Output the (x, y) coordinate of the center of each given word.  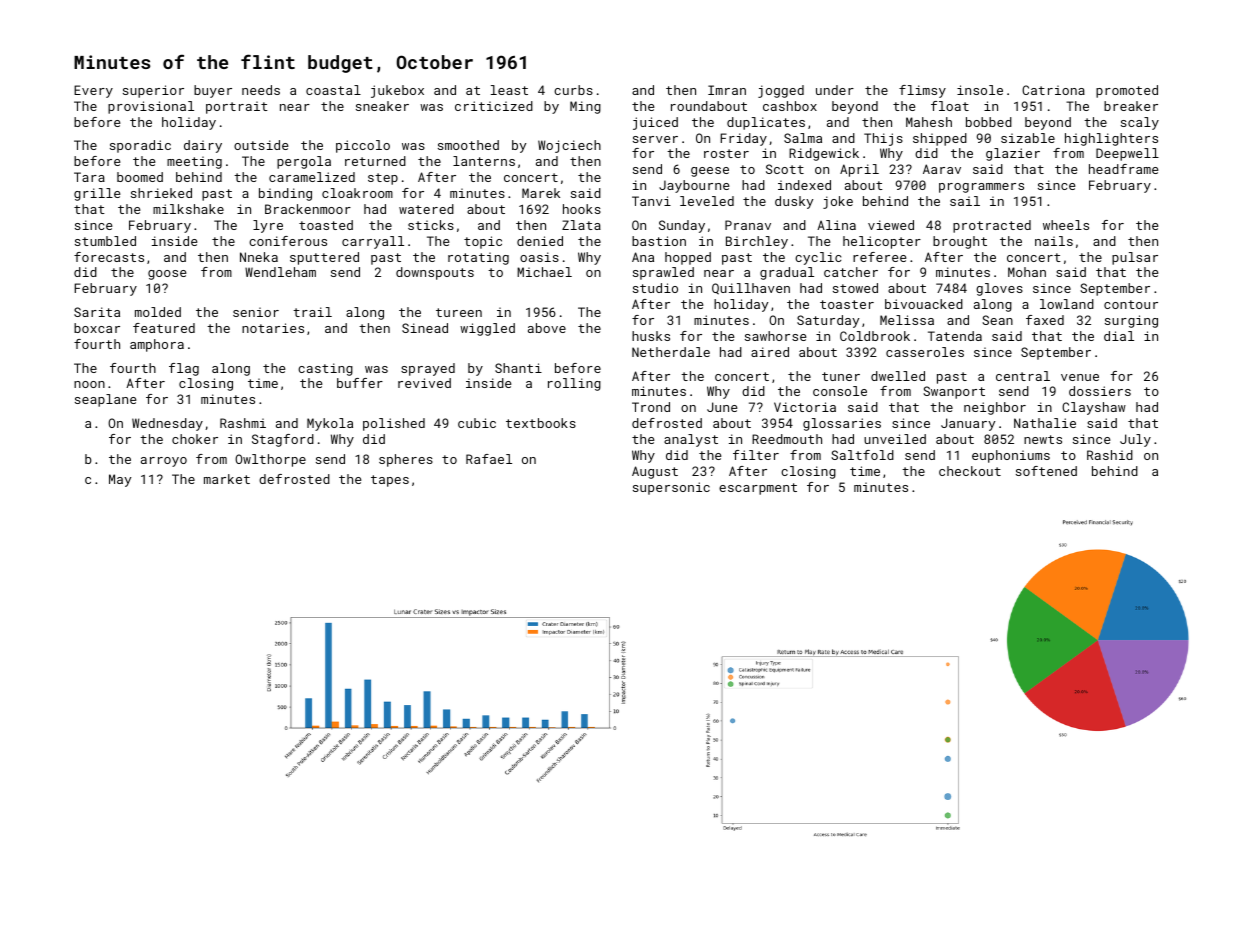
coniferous (288, 241)
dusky (794, 202)
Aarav (942, 169)
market (227, 479)
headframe (1124, 169)
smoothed (468, 145)
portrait (237, 107)
